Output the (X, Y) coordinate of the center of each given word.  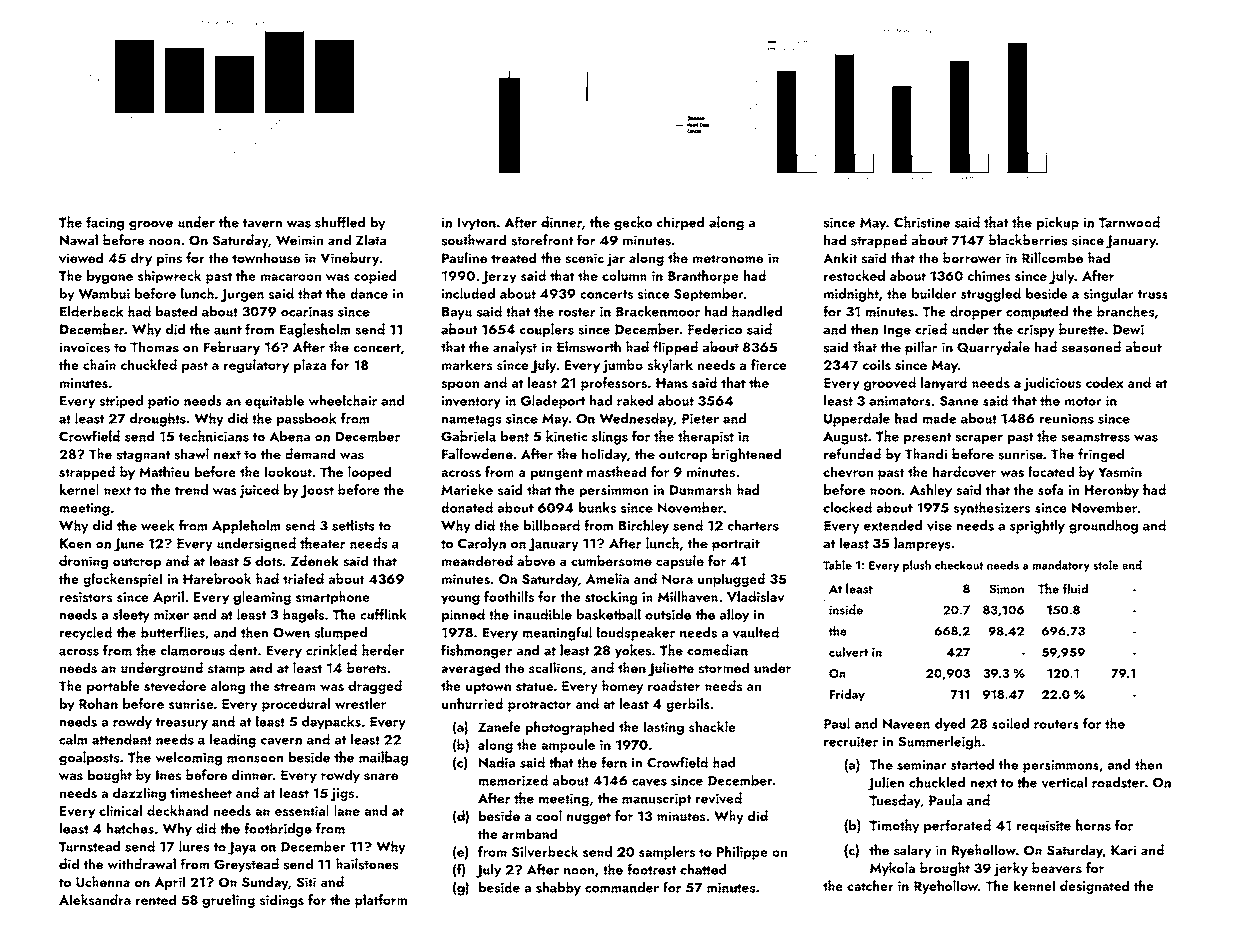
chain (99, 364)
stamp (226, 670)
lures (194, 846)
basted (176, 311)
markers (467, 364)
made (939, 418)
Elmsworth (589, 347)
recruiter (851, 741)
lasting (664, 728)
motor (1083, 401)
